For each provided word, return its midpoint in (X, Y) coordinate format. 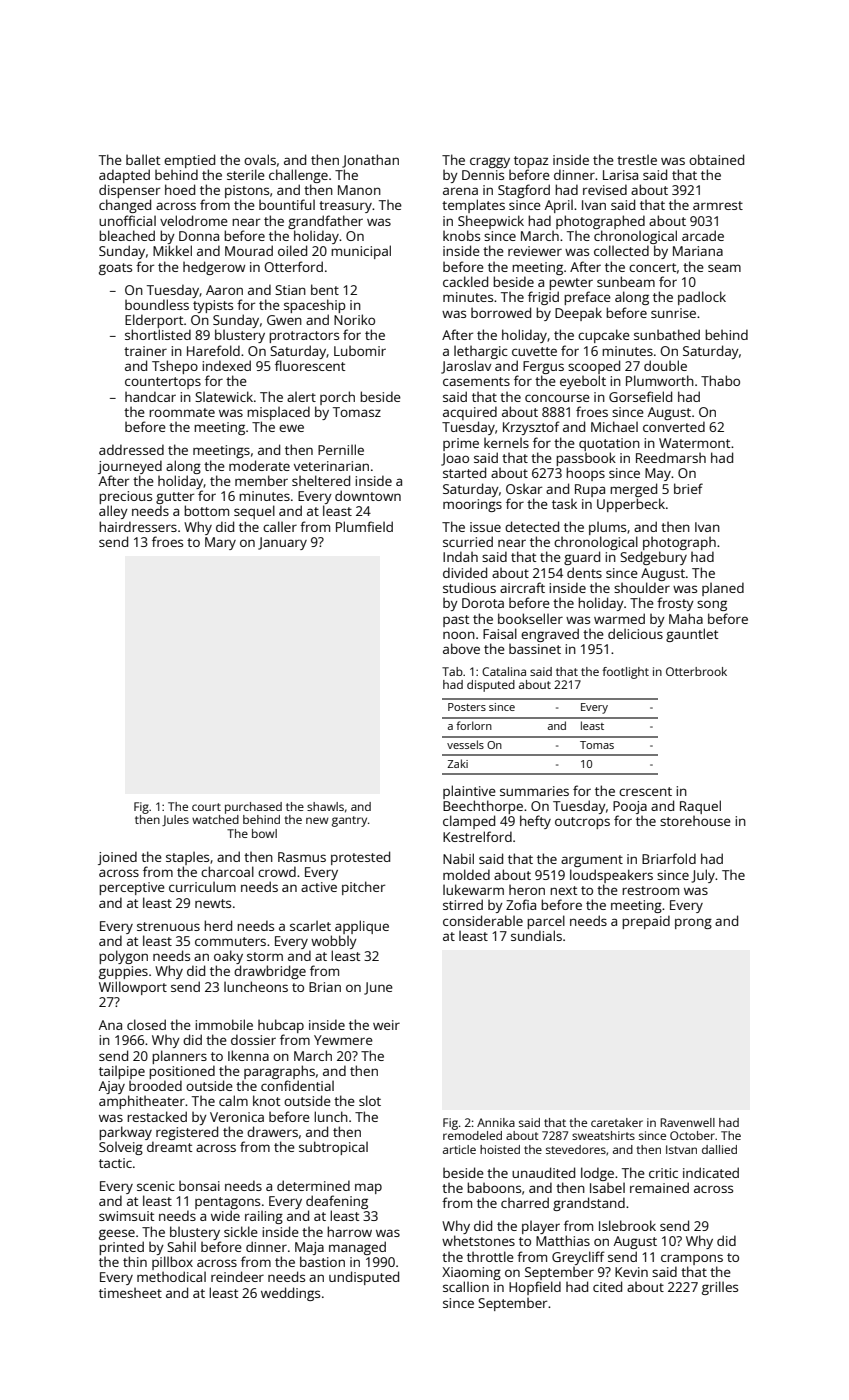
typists (213, 306)
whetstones (478, 1240)
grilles (720, 1288)
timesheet (130, 1293)
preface (587, 298)
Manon (359, 190)
